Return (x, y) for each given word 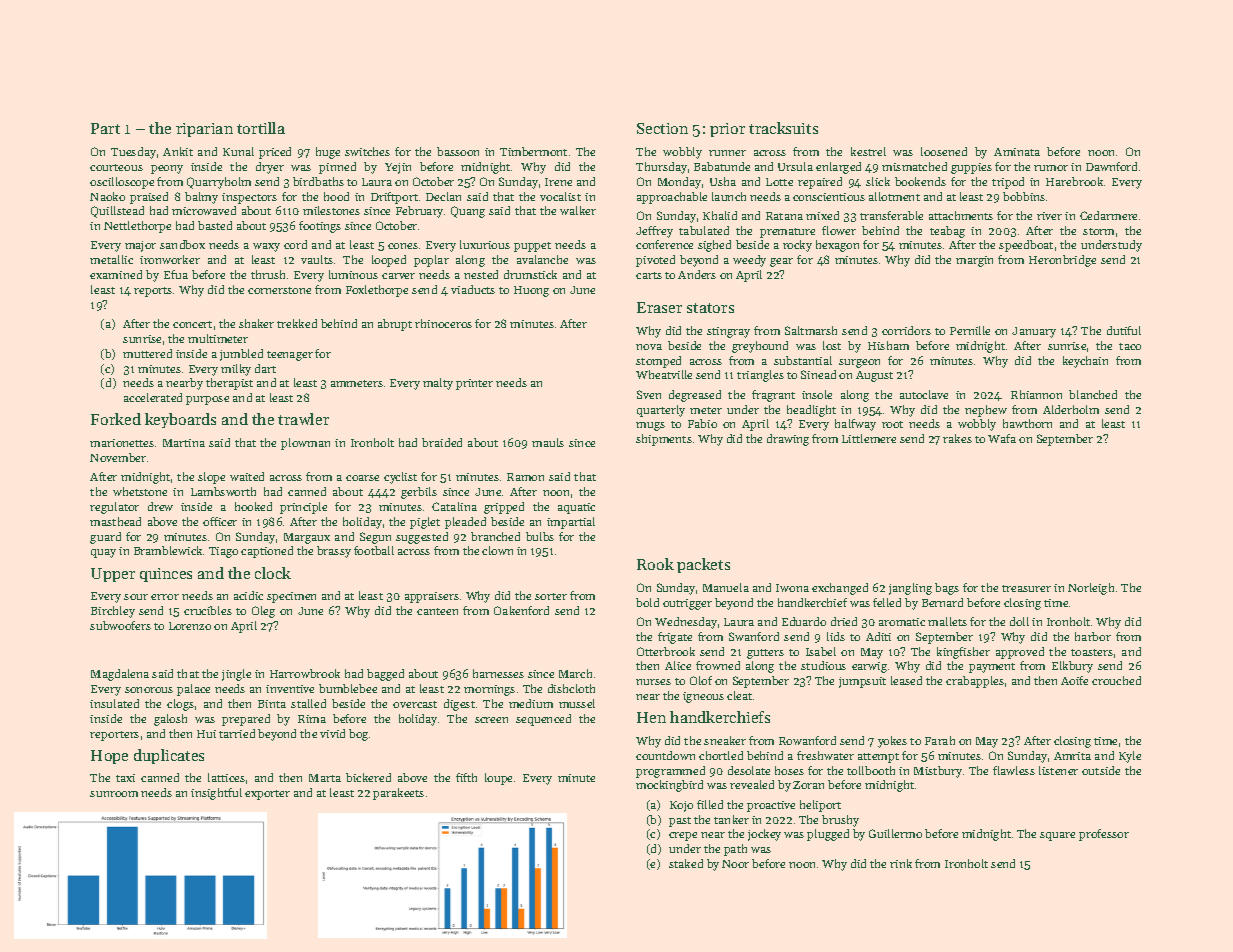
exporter (267, 795)
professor (1104, 835)
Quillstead (117, 212)
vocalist (560, 196)
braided (442, 442)
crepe (683, 836)
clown (497, 550)
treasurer (1026, 588)
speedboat (1026, 246)
